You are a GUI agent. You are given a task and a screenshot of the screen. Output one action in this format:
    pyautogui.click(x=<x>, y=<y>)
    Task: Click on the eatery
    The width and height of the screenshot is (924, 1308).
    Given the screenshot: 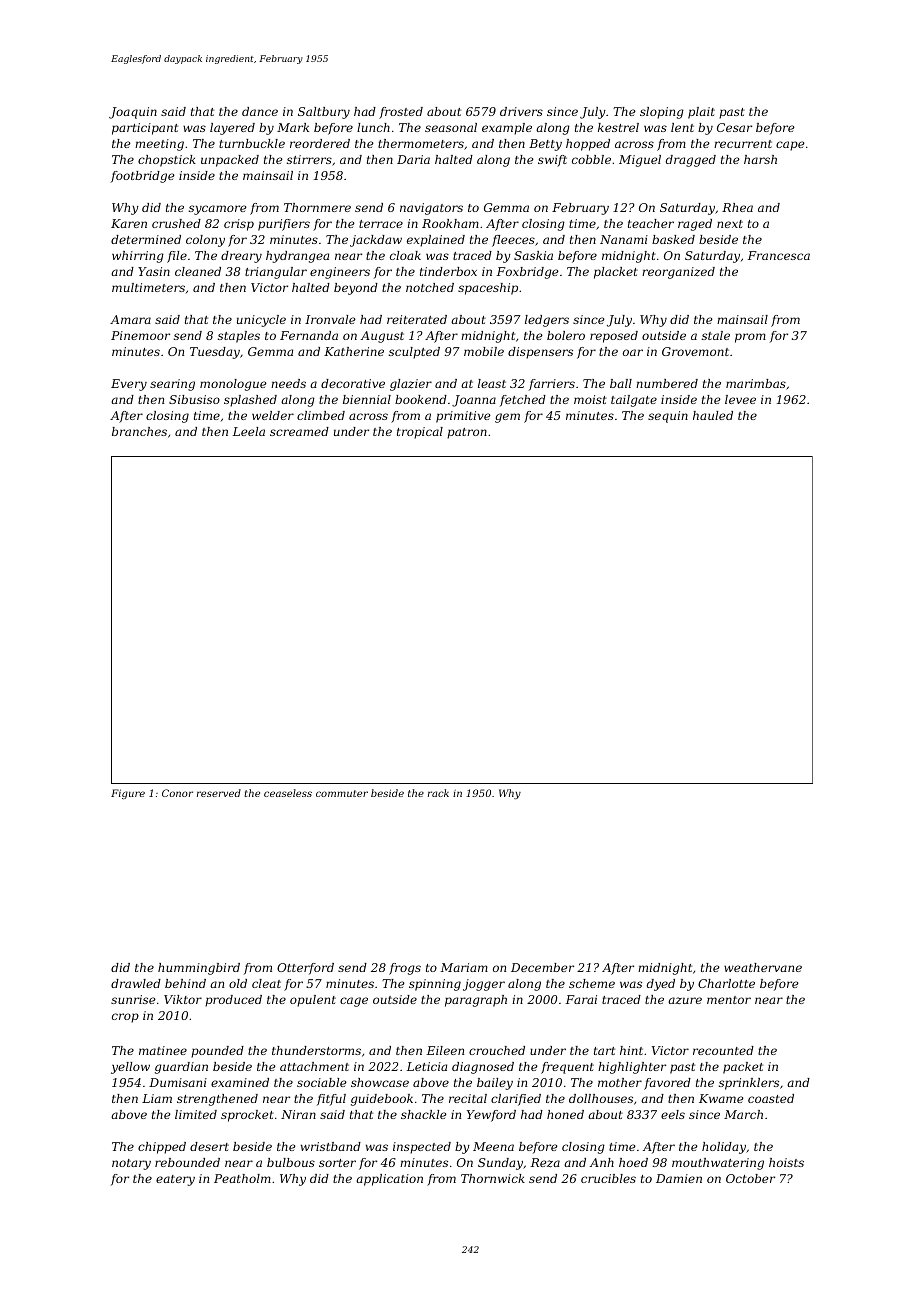 What is the action you would take?
    pyautogui.click(x=175, y=1180)
